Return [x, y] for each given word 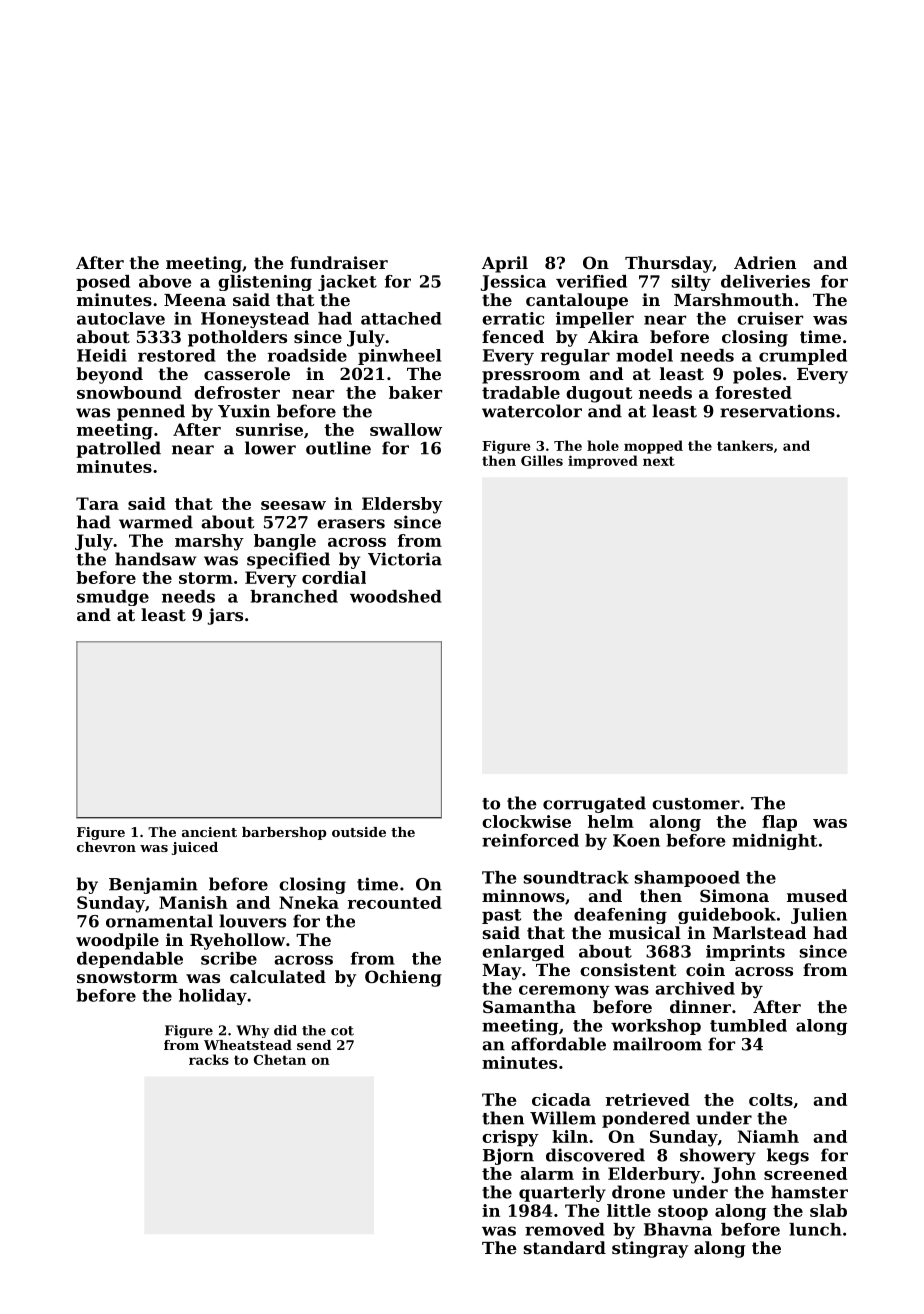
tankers [745, 445]
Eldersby [402, 505]
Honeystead [255, 320]
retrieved [648, 1099]
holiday [213, 997]
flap [779, 823]
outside [359, 832]
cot [342, 1031]
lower [270, 448]
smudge [113, 598]
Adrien [765, 262]
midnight [774, 842]
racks [209, 1059]
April [505, 264]
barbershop [284, 833]
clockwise [526, 821]
